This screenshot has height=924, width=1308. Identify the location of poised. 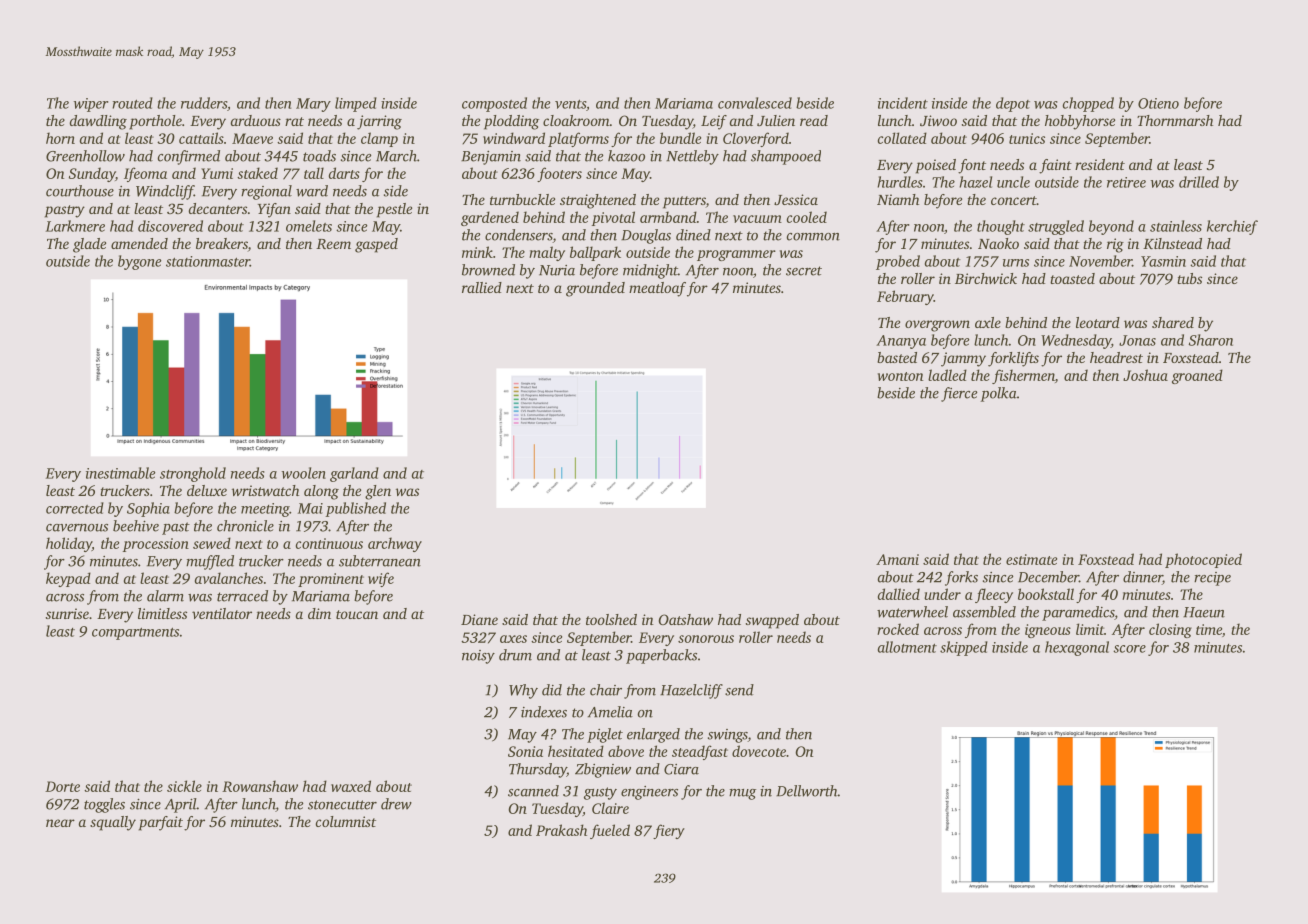
(936, 166).
